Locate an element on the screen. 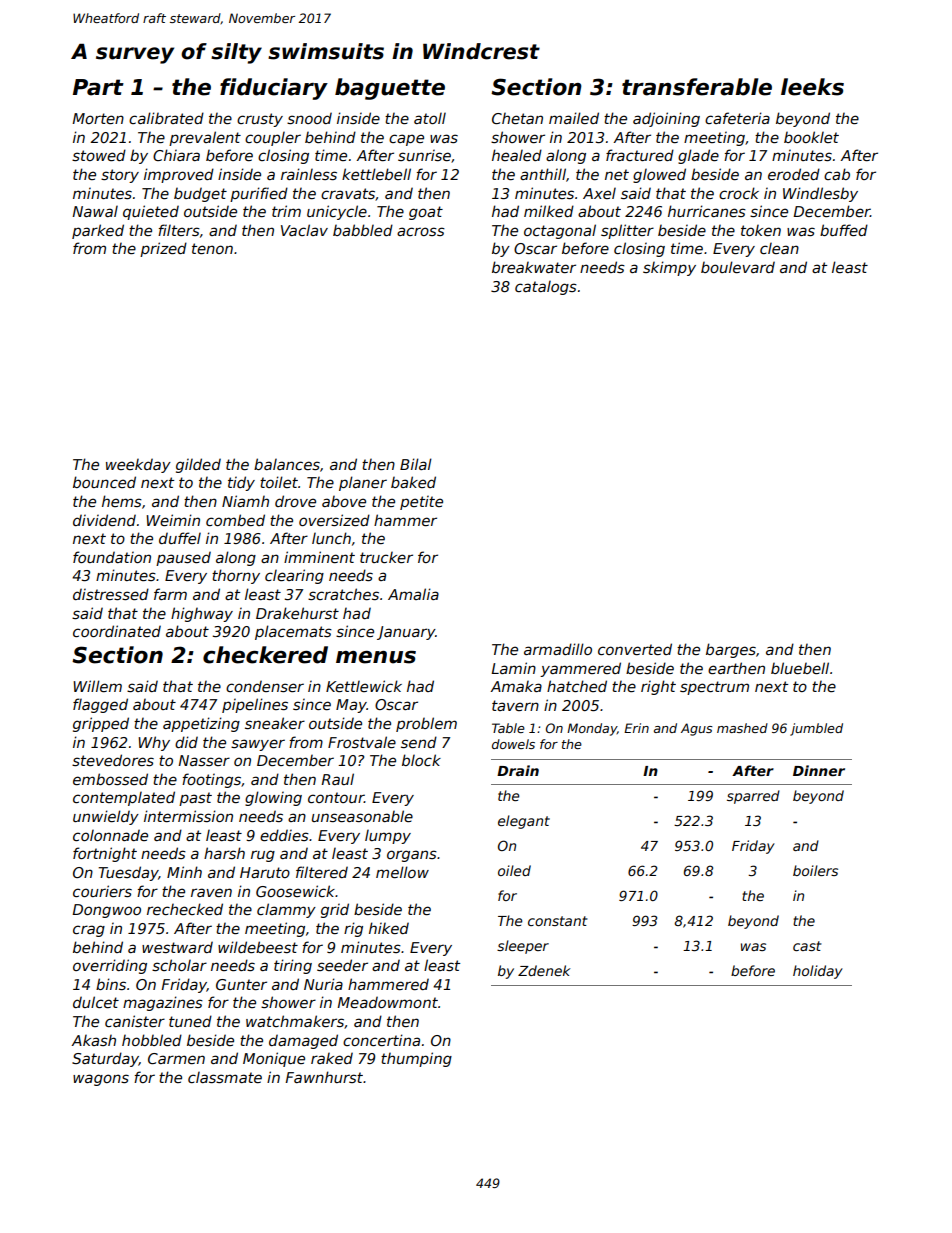 The width and height of the screenshot is (952, 1233). dulcet is located at coordinates (96, 1002).
